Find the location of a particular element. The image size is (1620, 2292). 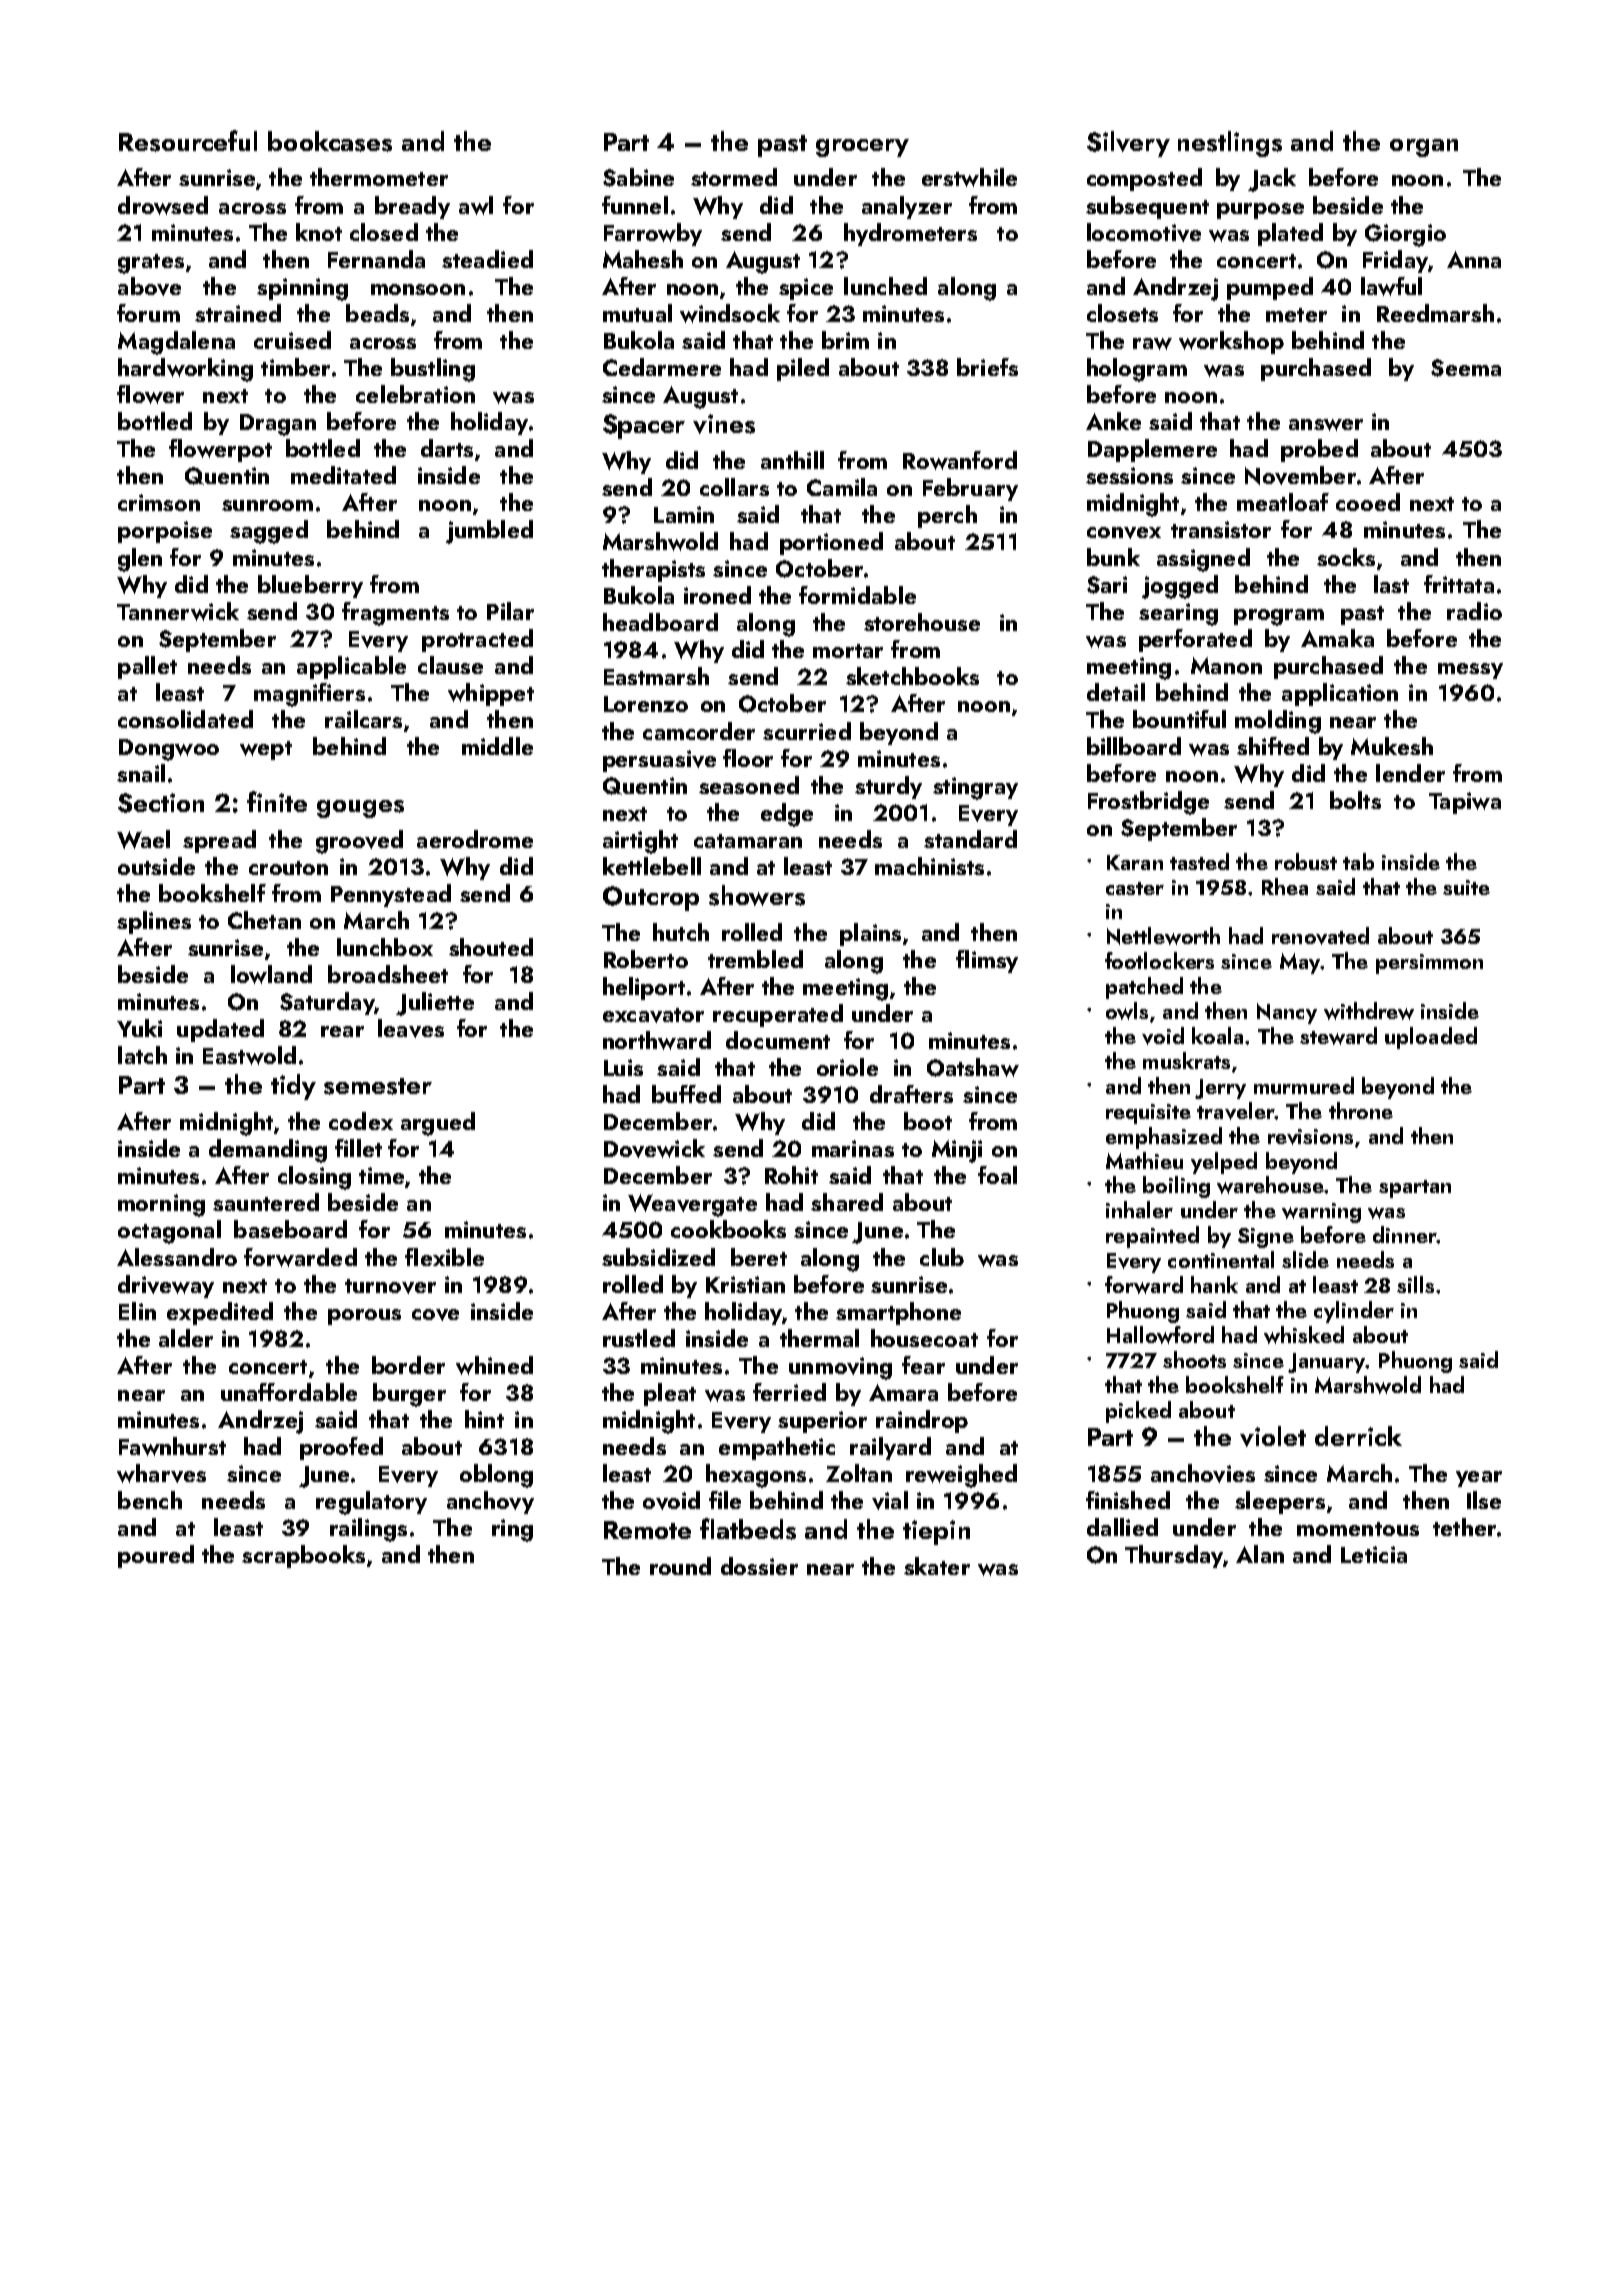

organ is located at coordinates (1424, 148).
